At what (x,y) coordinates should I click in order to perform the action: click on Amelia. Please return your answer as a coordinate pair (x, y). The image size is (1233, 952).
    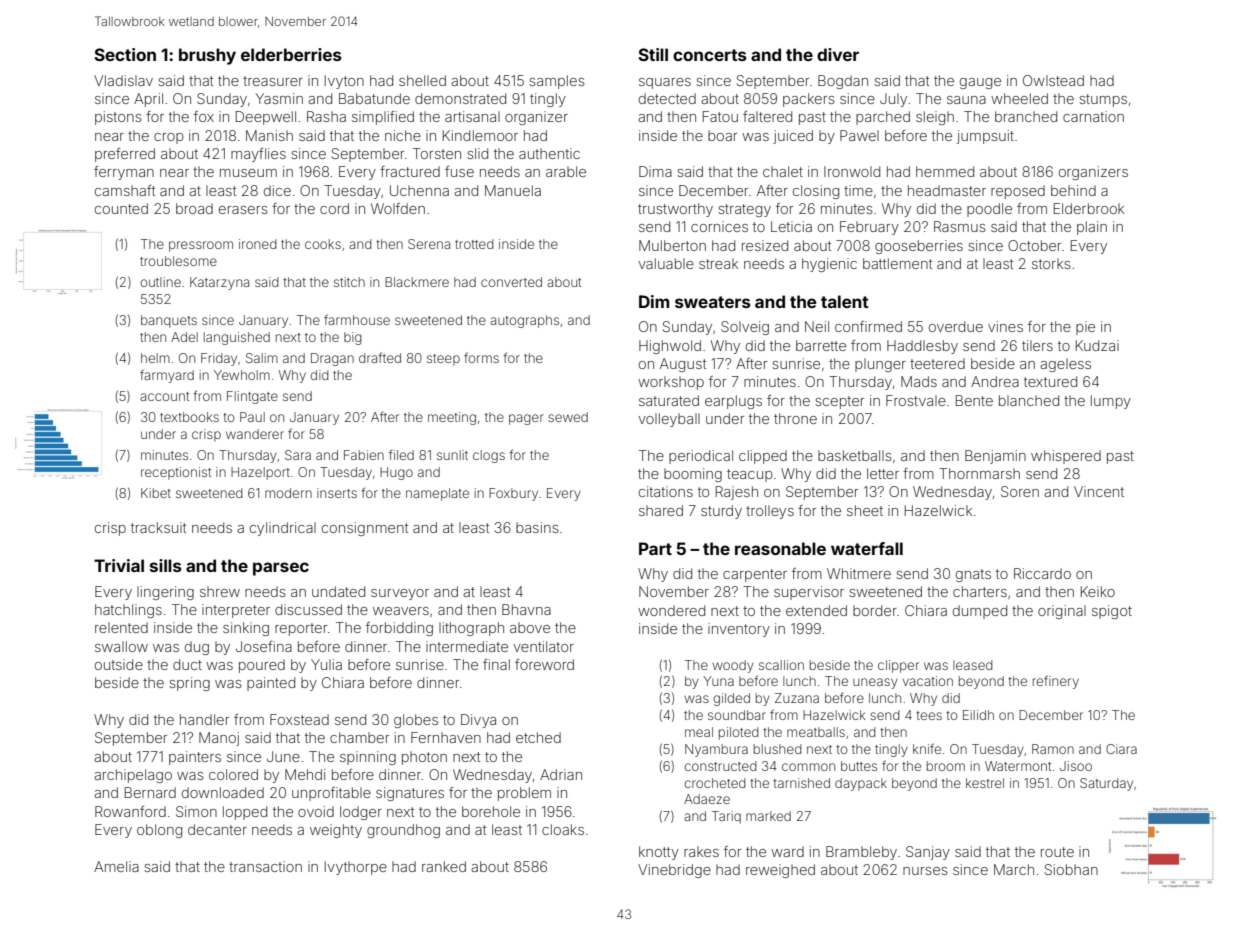
    Looking at the image, I should click on (116, 866).
